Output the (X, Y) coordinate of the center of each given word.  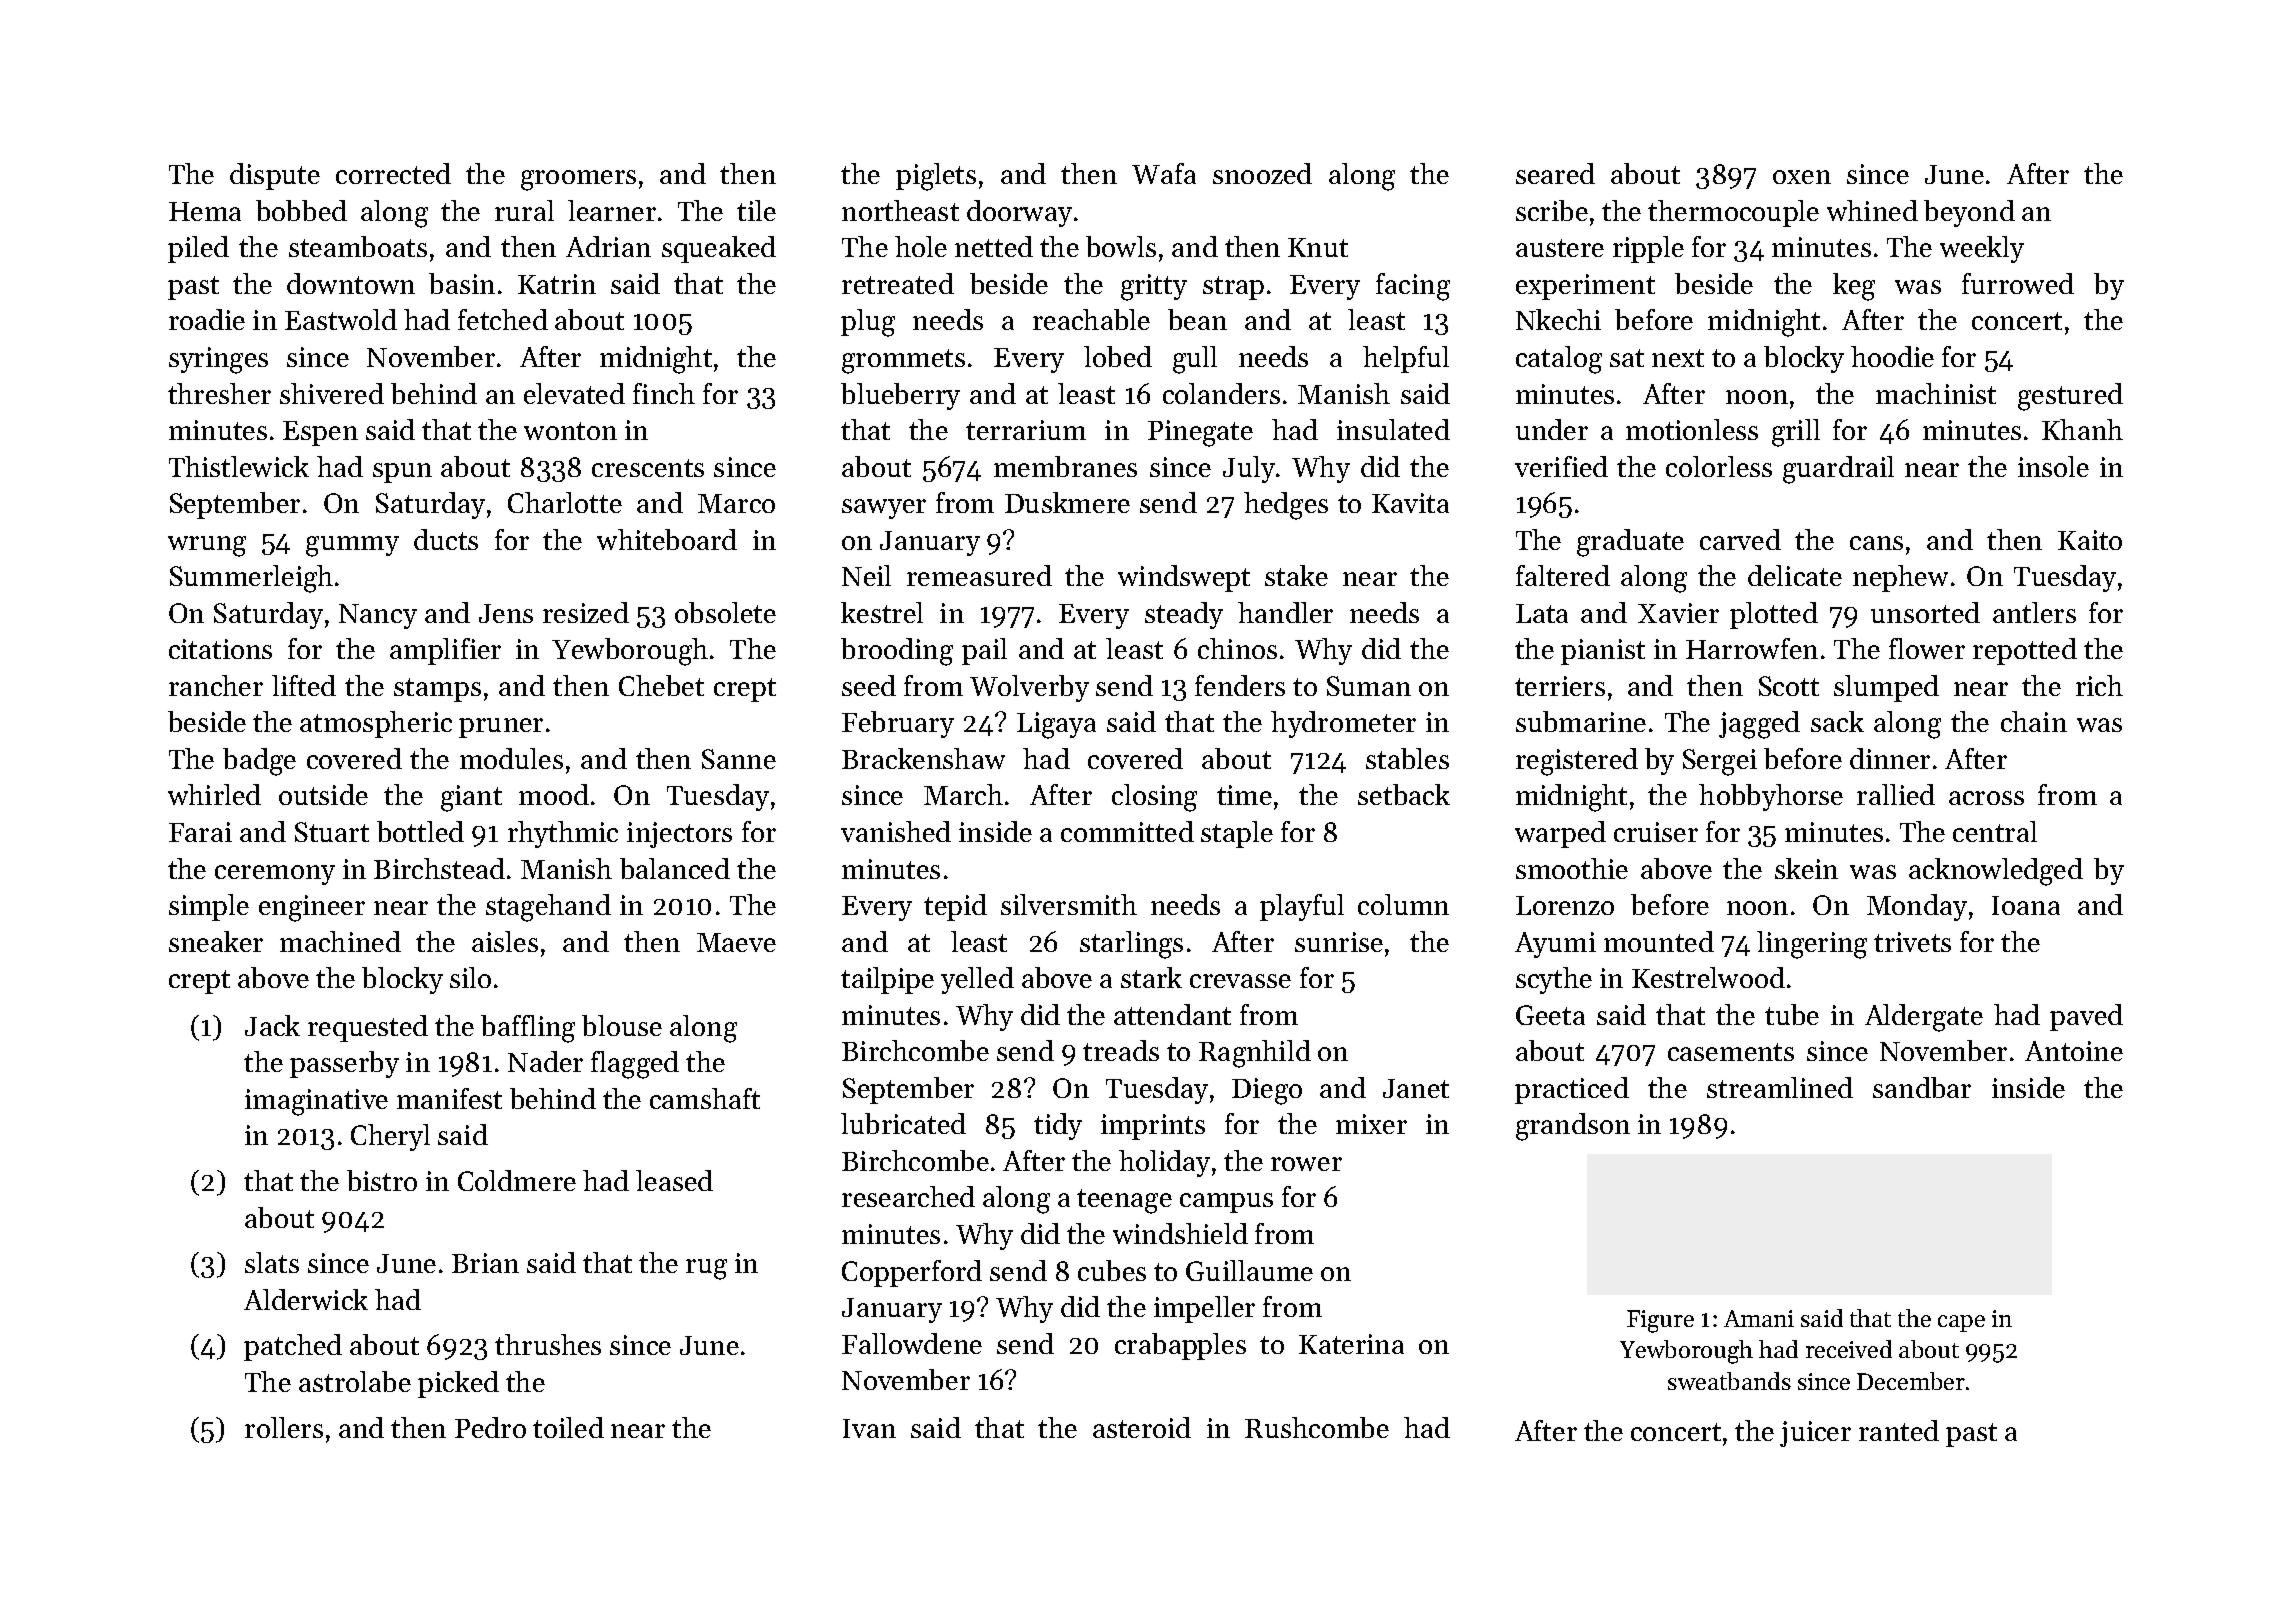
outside (323, 794)
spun (402, 473)
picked (458, 1384)
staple (1237, 834)
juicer (1815, 1434)
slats (272, 1262)
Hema (205, 211)
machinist (1936, 393)
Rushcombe (1317, 1427)
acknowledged (1996, 872)
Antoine (2074, 1051)
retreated (898, 283)
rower (1306, 1164)
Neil (866, 575)
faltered (1563, 575)
